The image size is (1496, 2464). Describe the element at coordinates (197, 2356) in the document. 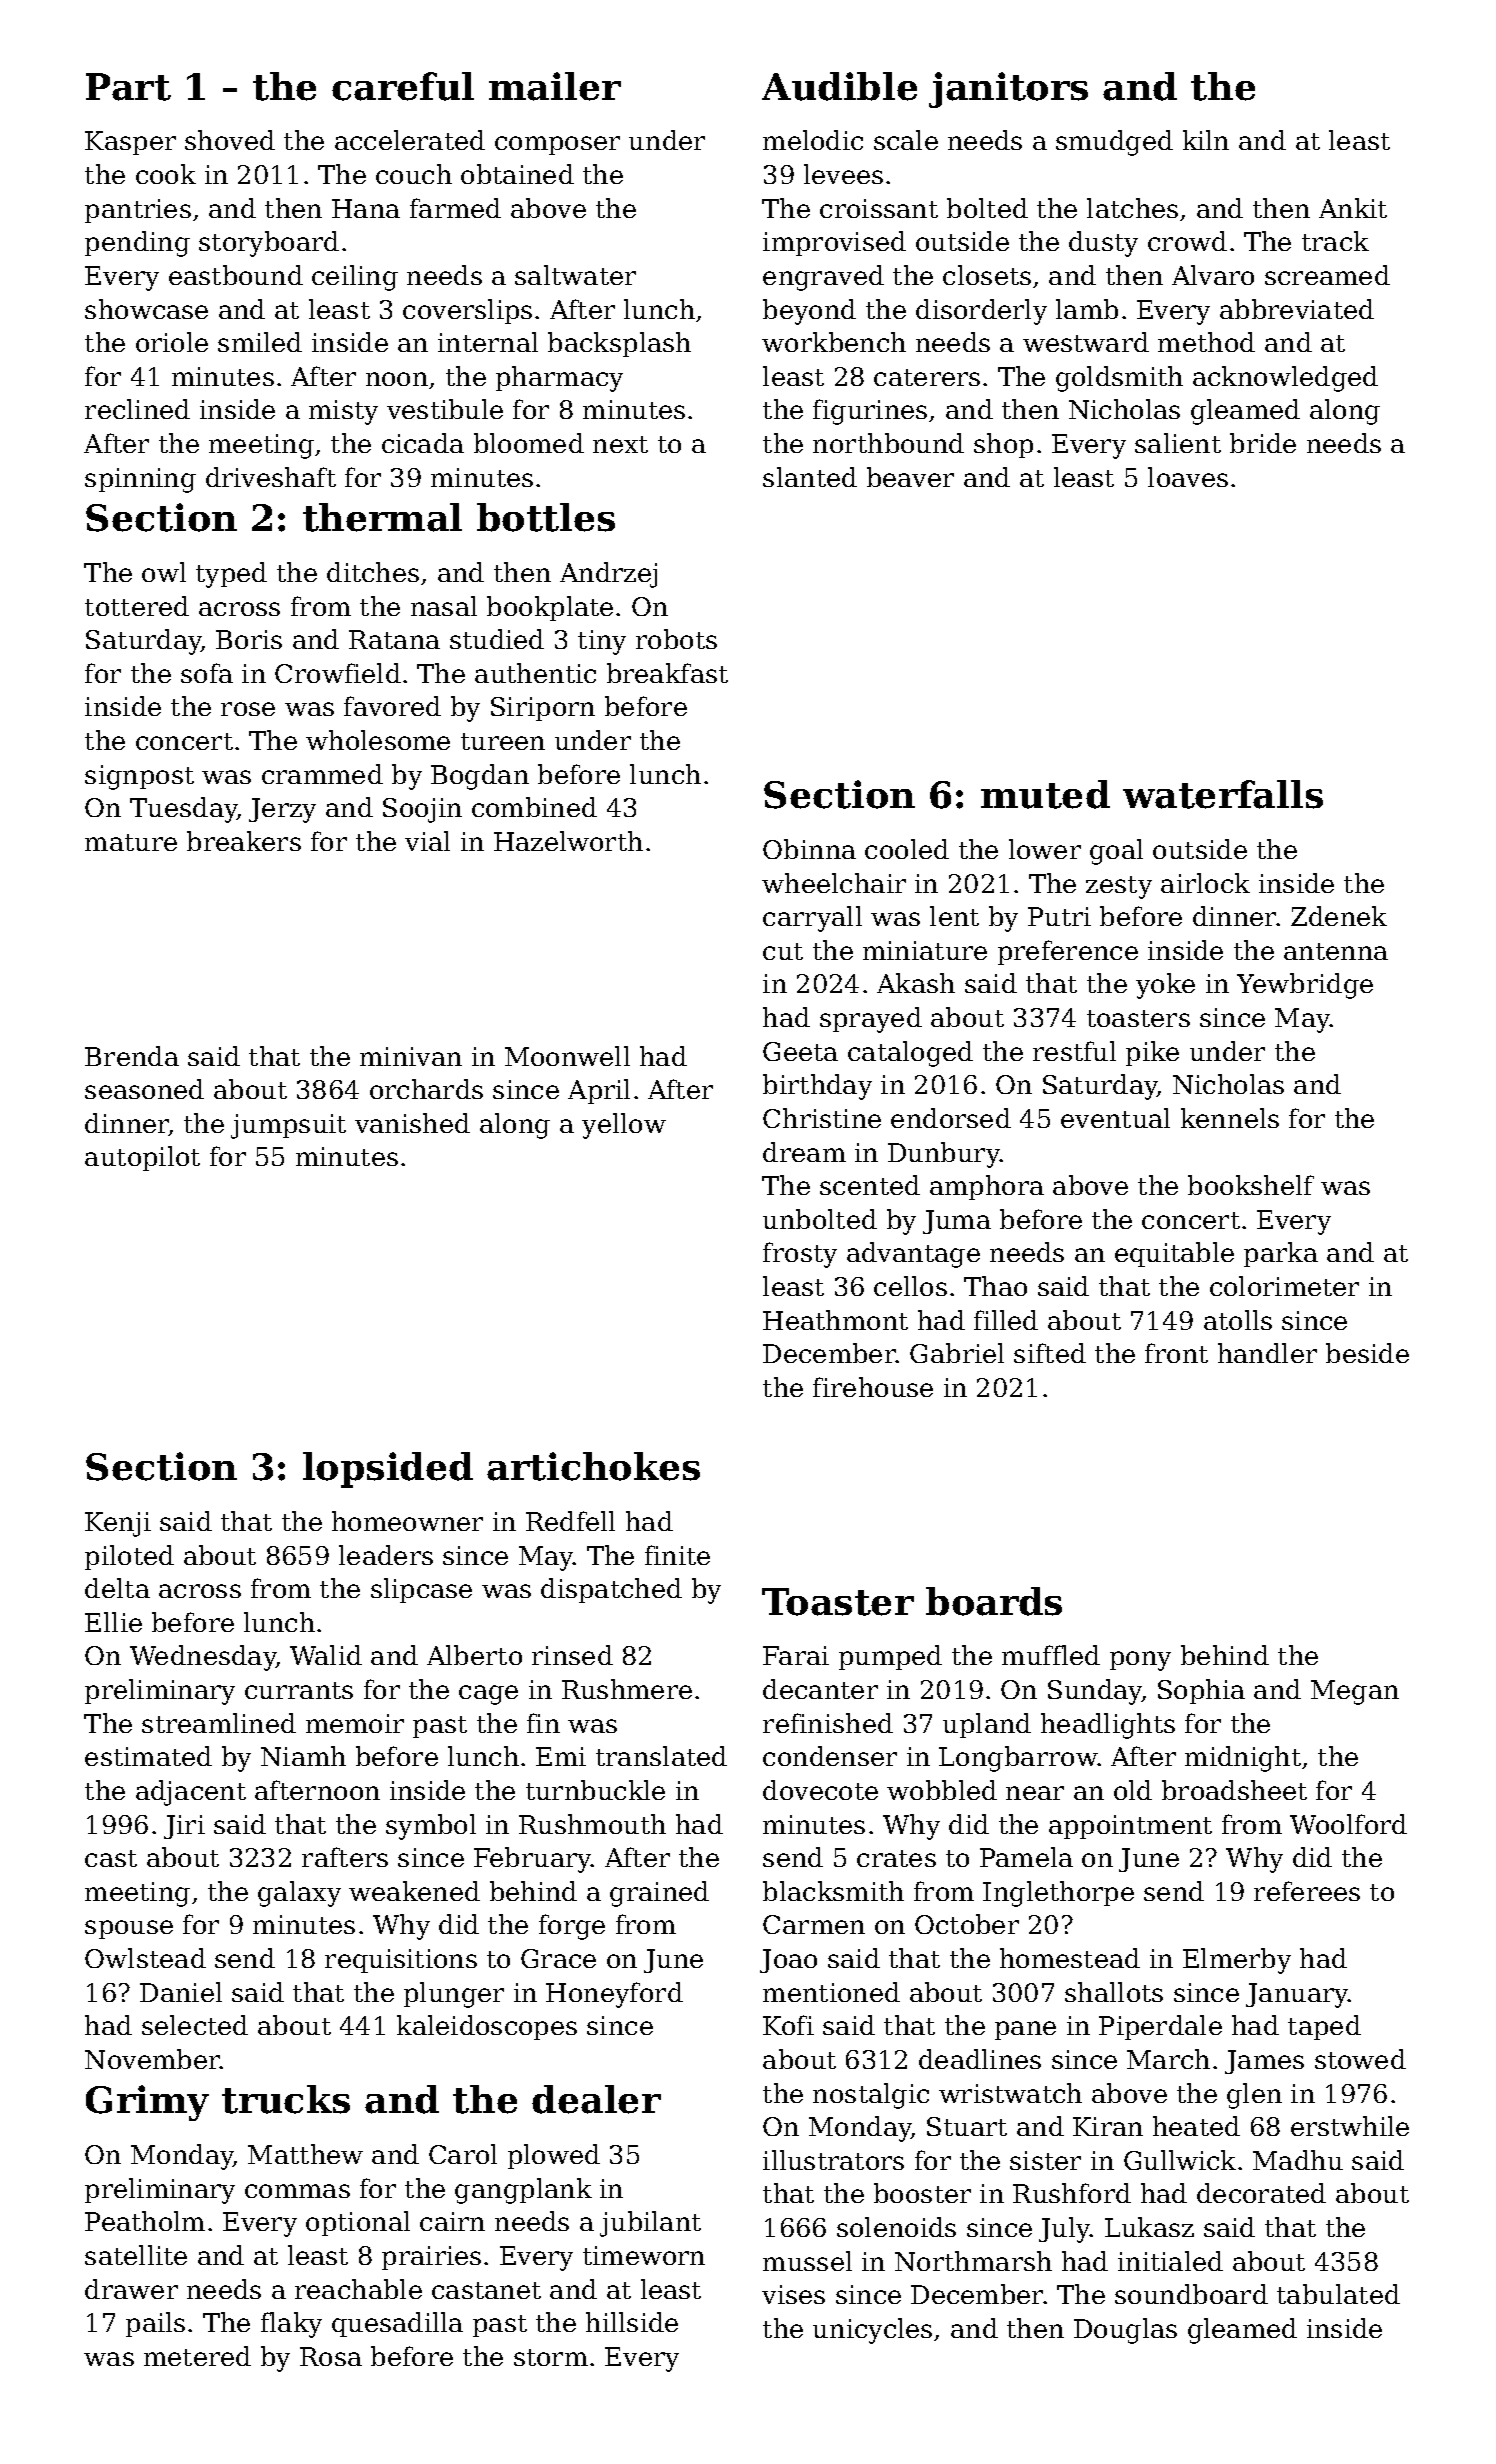

I see `metered` at that location.
